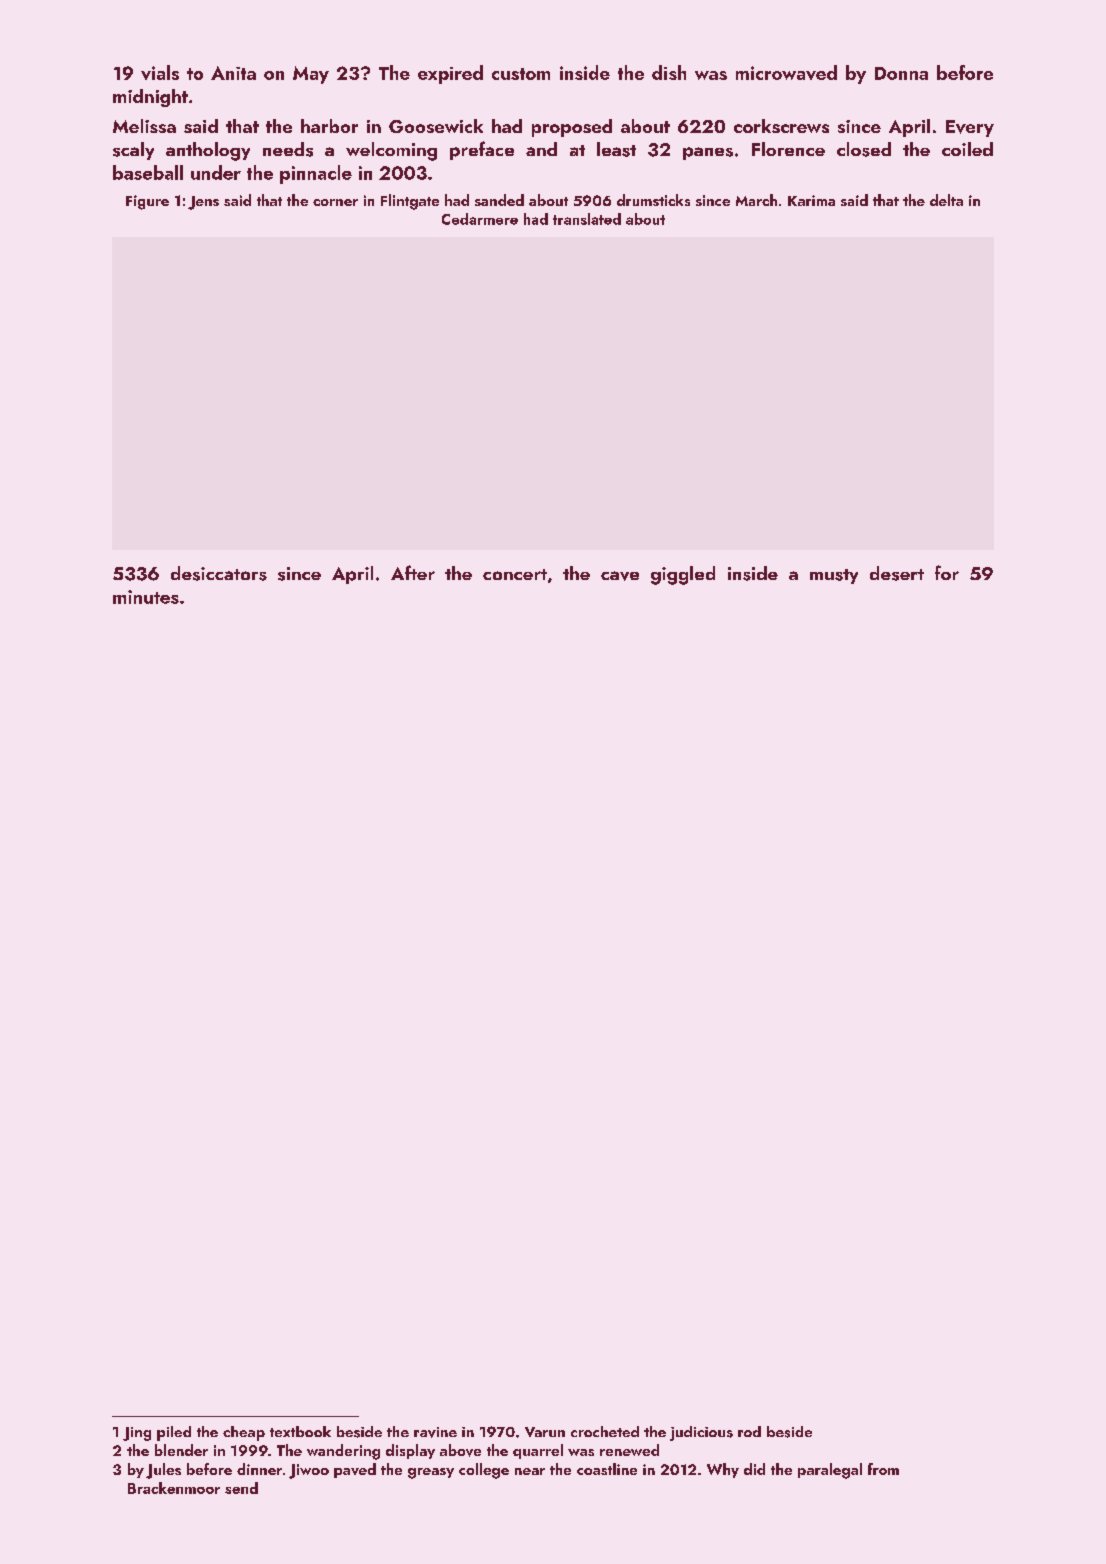 The height and width of the screenshot is (1564, 1106). What do you see at coordinates (219, 573) in the screenshot?
I see `desiccators` at bounding box center [219, 573].
